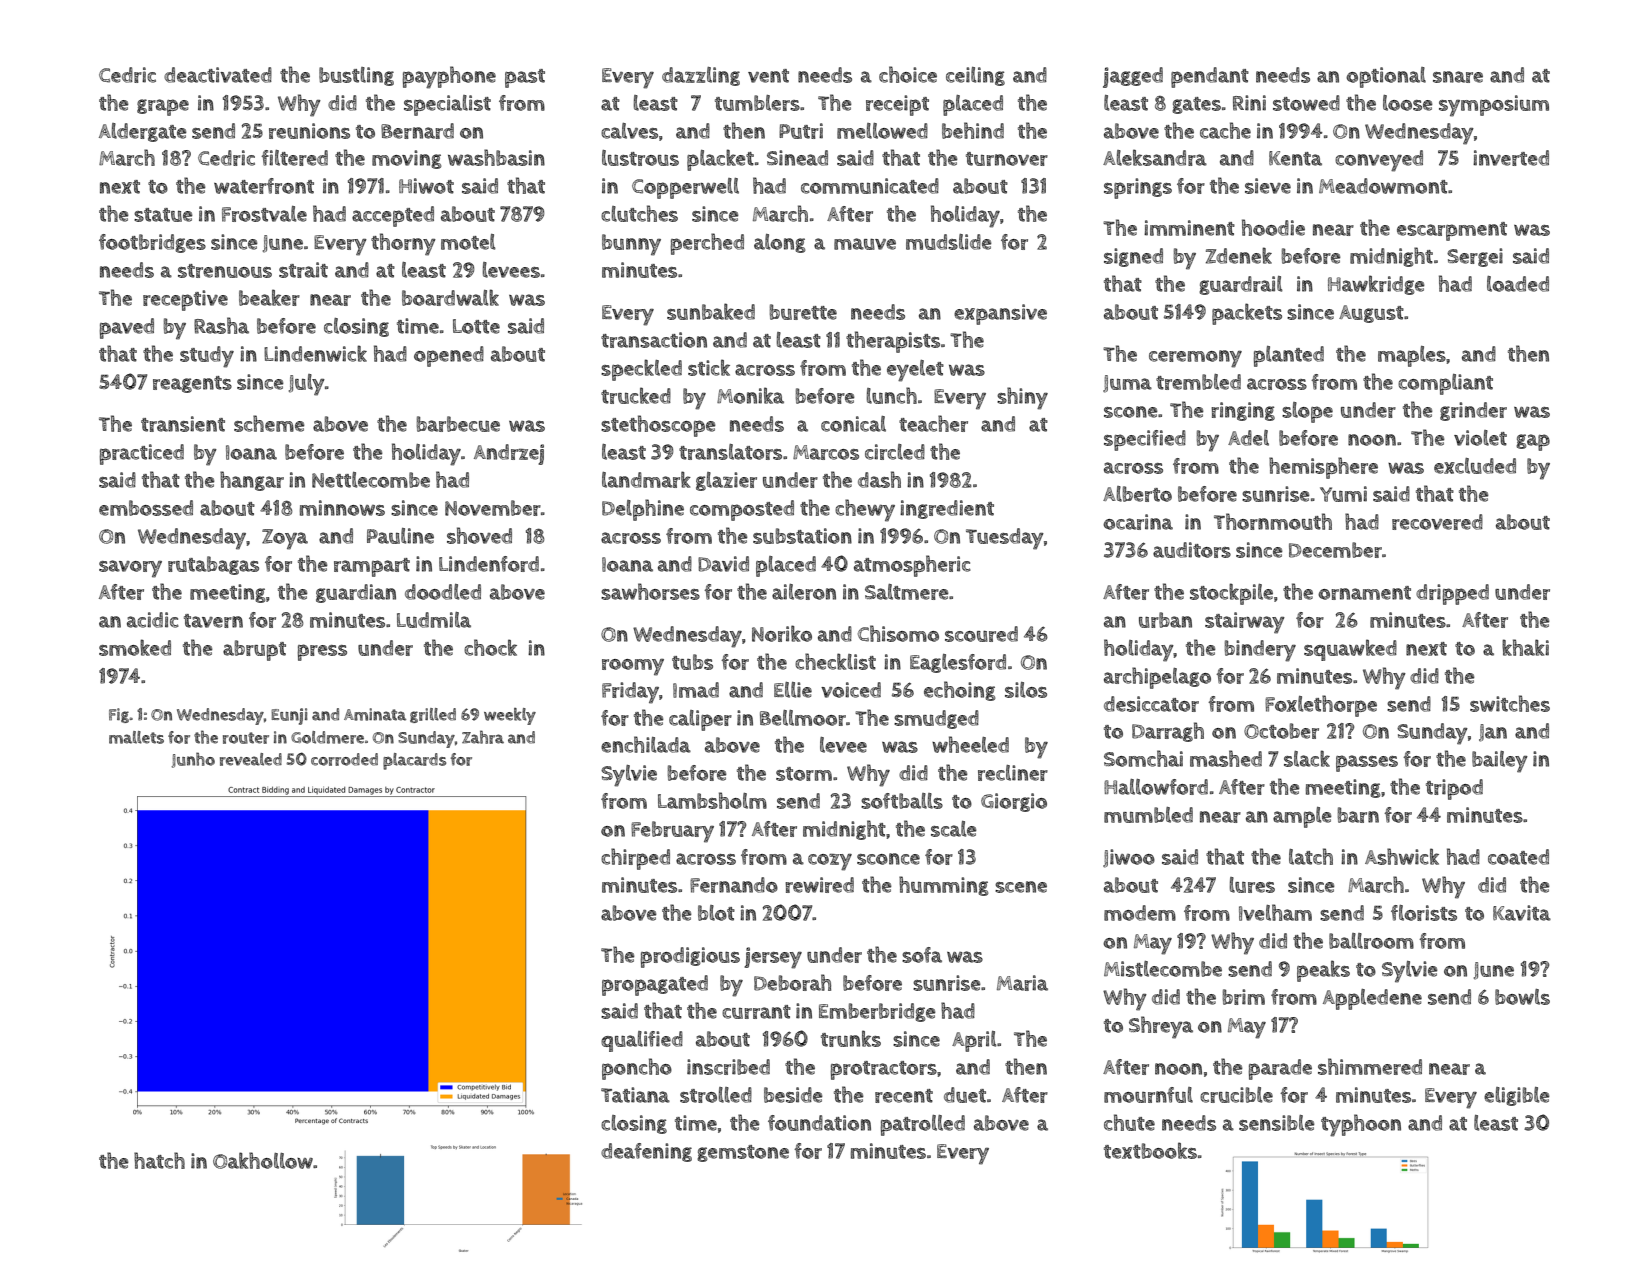 This screenshot has height=1274, width=1649. What do you see at coordinates (701, 76) in the screenshot?
I see `dazzling` at bounding box center [701, 76].
